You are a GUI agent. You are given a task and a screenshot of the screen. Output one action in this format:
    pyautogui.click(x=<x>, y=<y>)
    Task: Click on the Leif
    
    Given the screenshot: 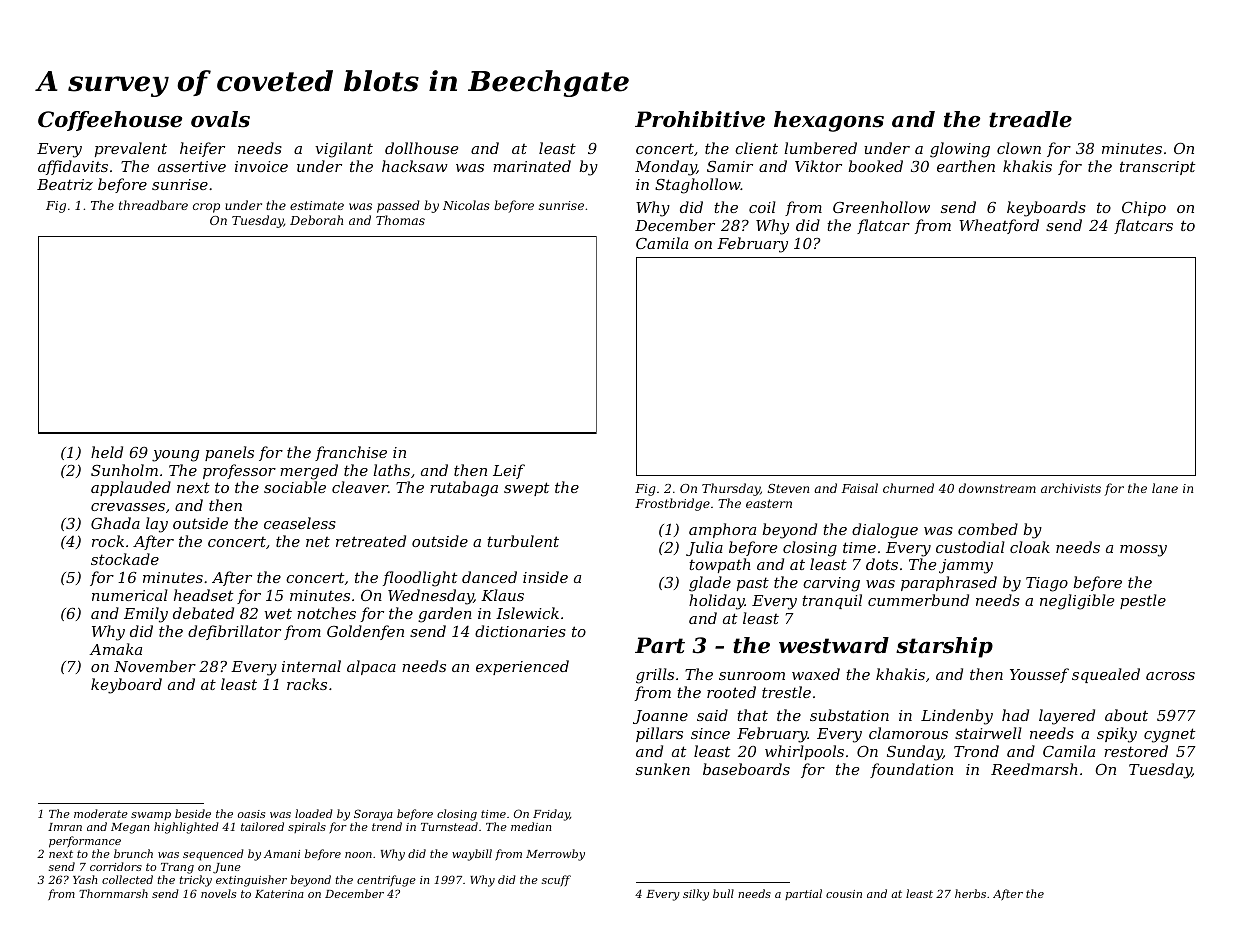 What is the action you would take?
    pyautogui.click(x=509, y=471)
